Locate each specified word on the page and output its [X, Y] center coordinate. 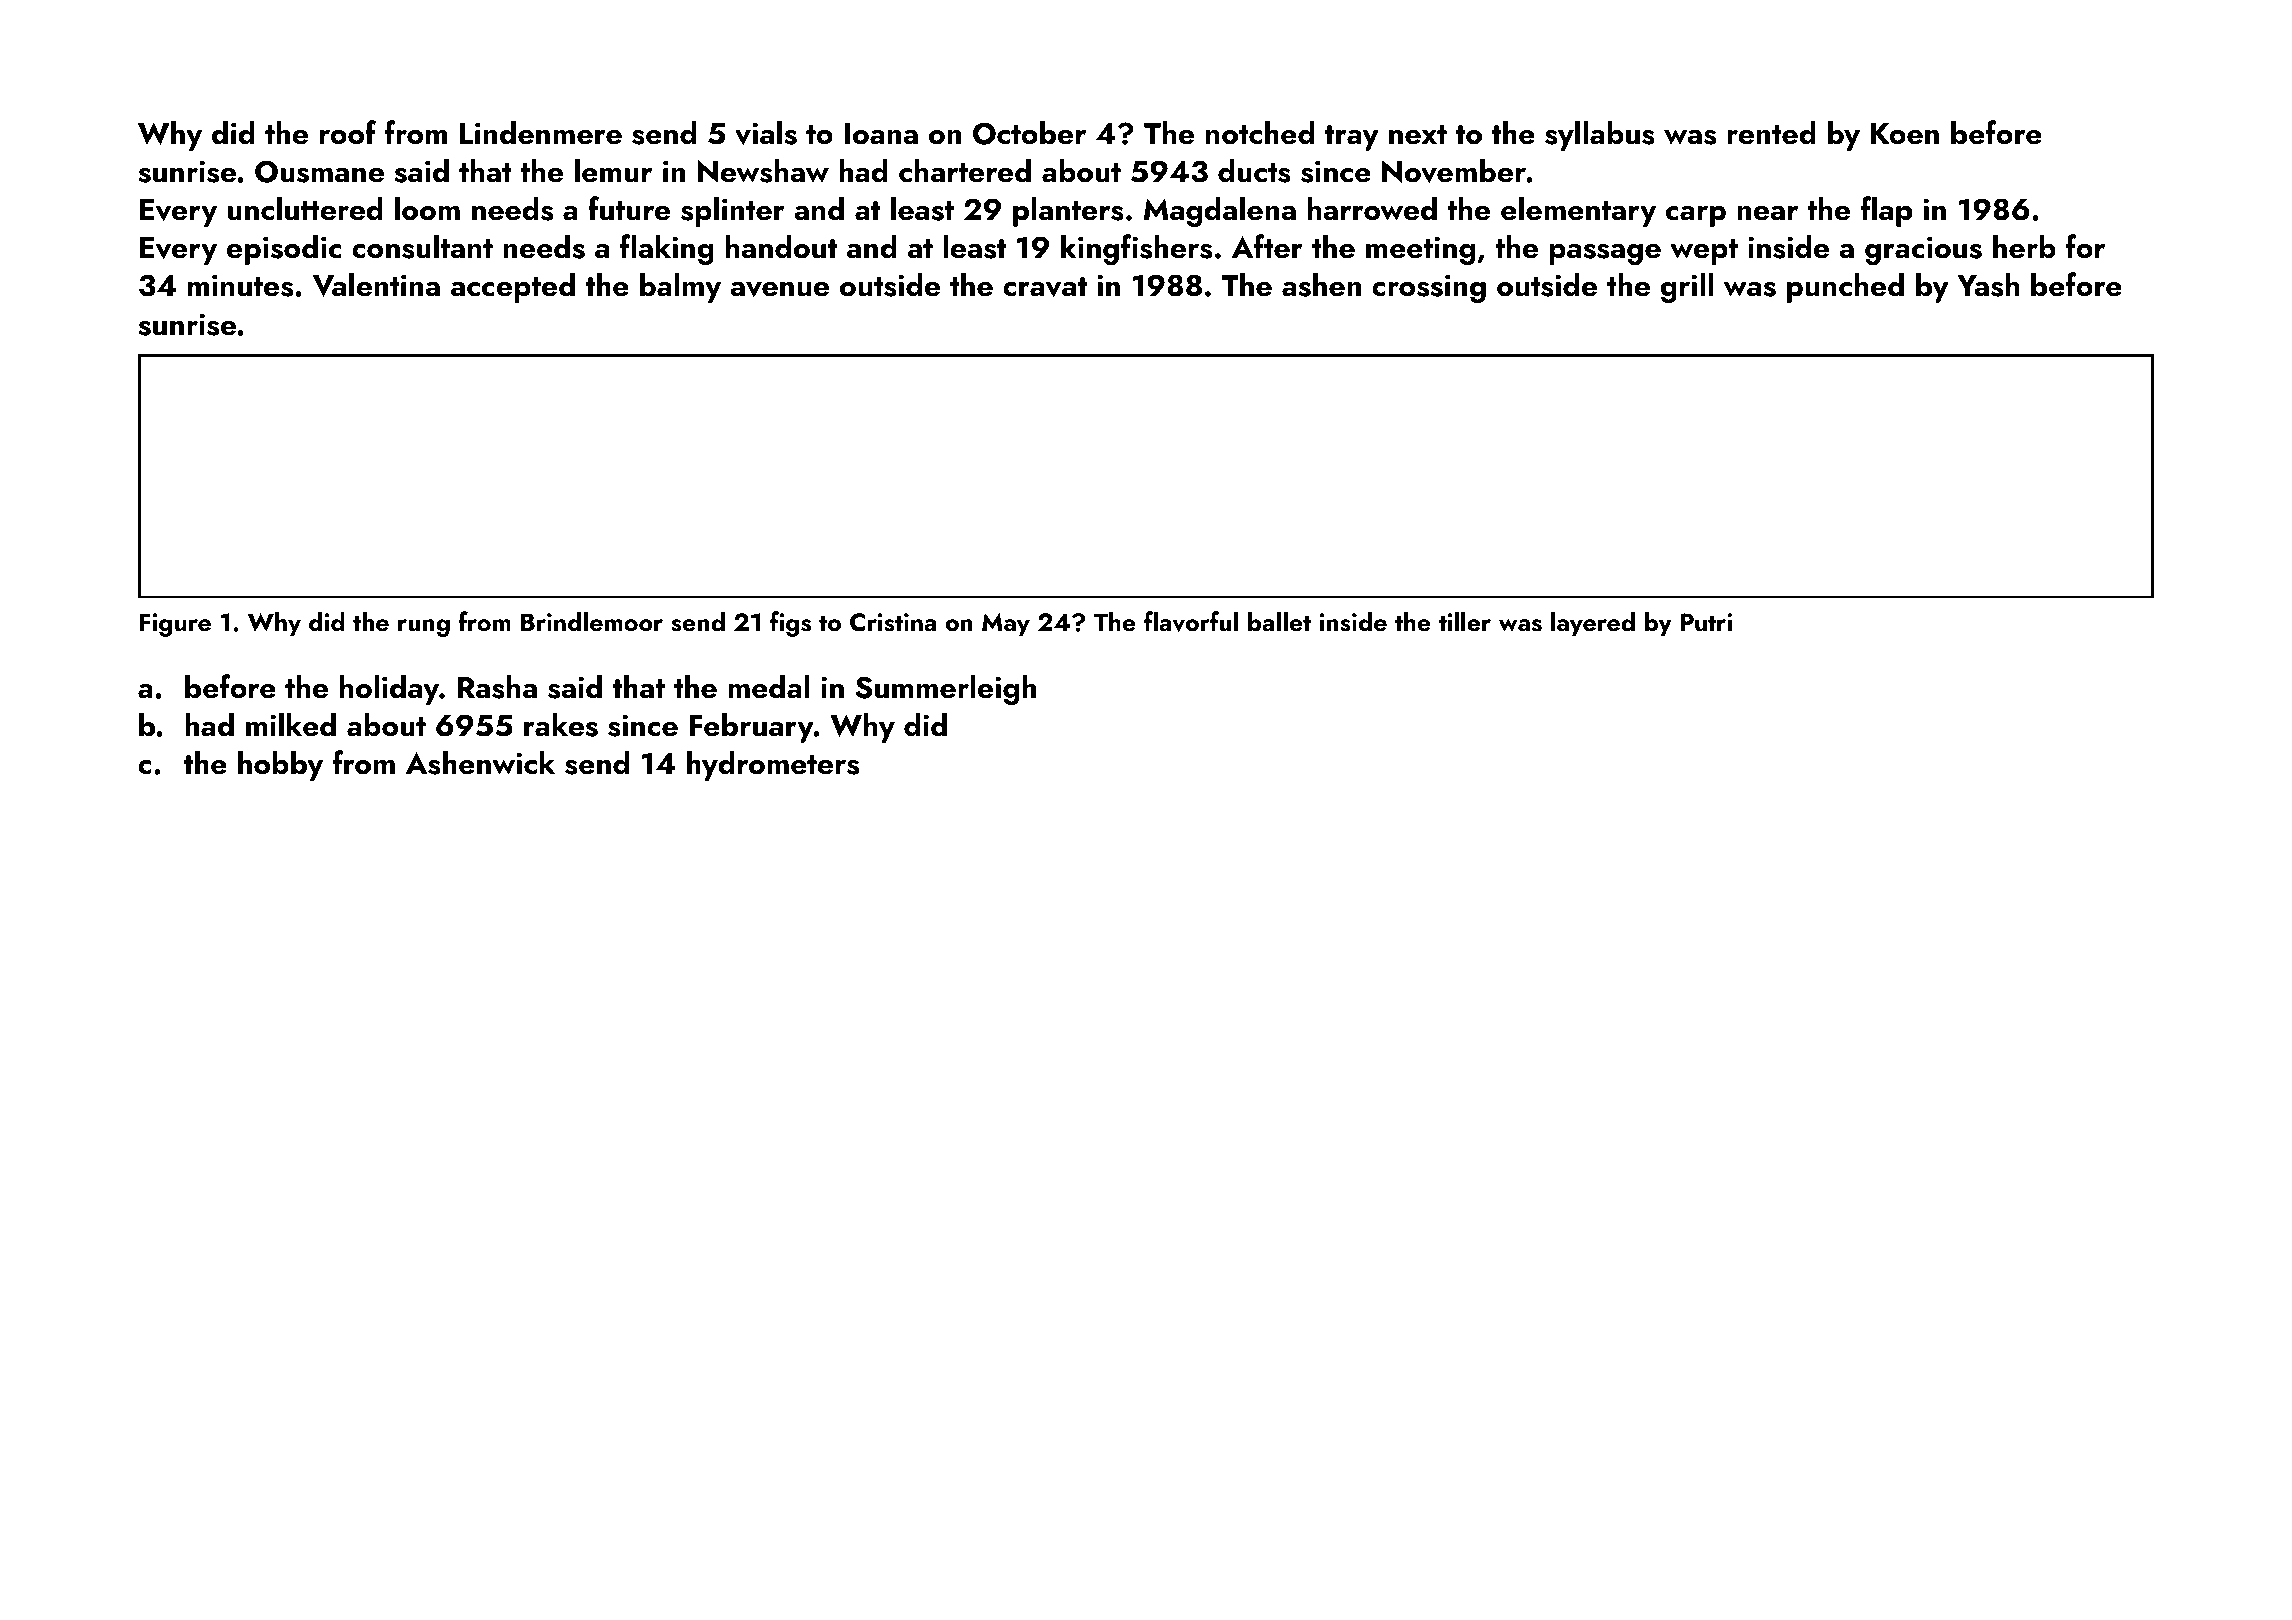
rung [424, 628]
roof [348, 132]
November [1454, 170]
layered [1593, 624]
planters [1068, 211]
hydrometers [773, 765]
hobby [280, 765]
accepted [513, 287]
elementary [1578, 211]
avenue [779, 289]
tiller [1465, 621]
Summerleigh [945, 689]
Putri [1706, 622]
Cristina [893, 622]
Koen [1905, 134]
